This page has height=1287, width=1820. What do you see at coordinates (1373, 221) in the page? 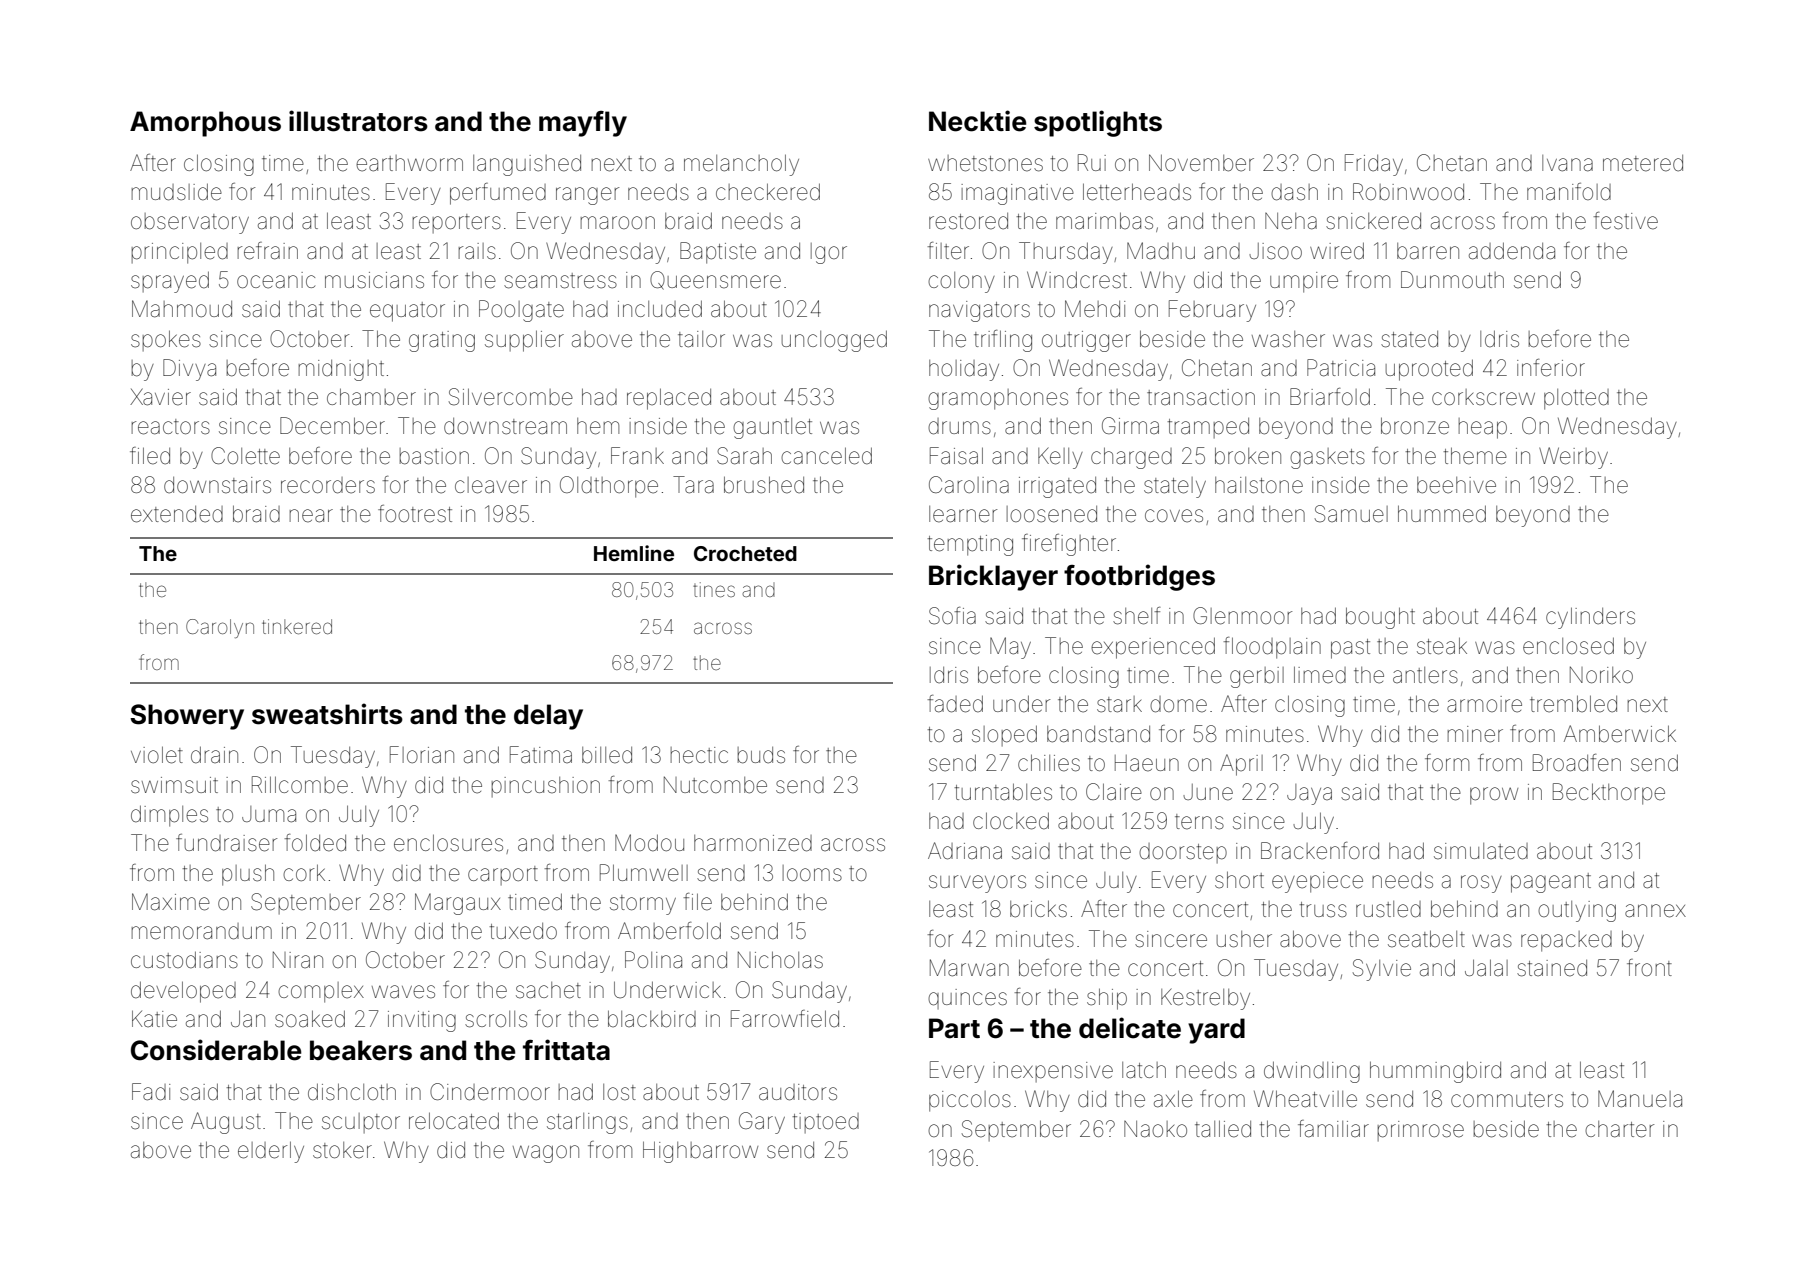
I see `snickered` at bounding box center [1373, 221].
